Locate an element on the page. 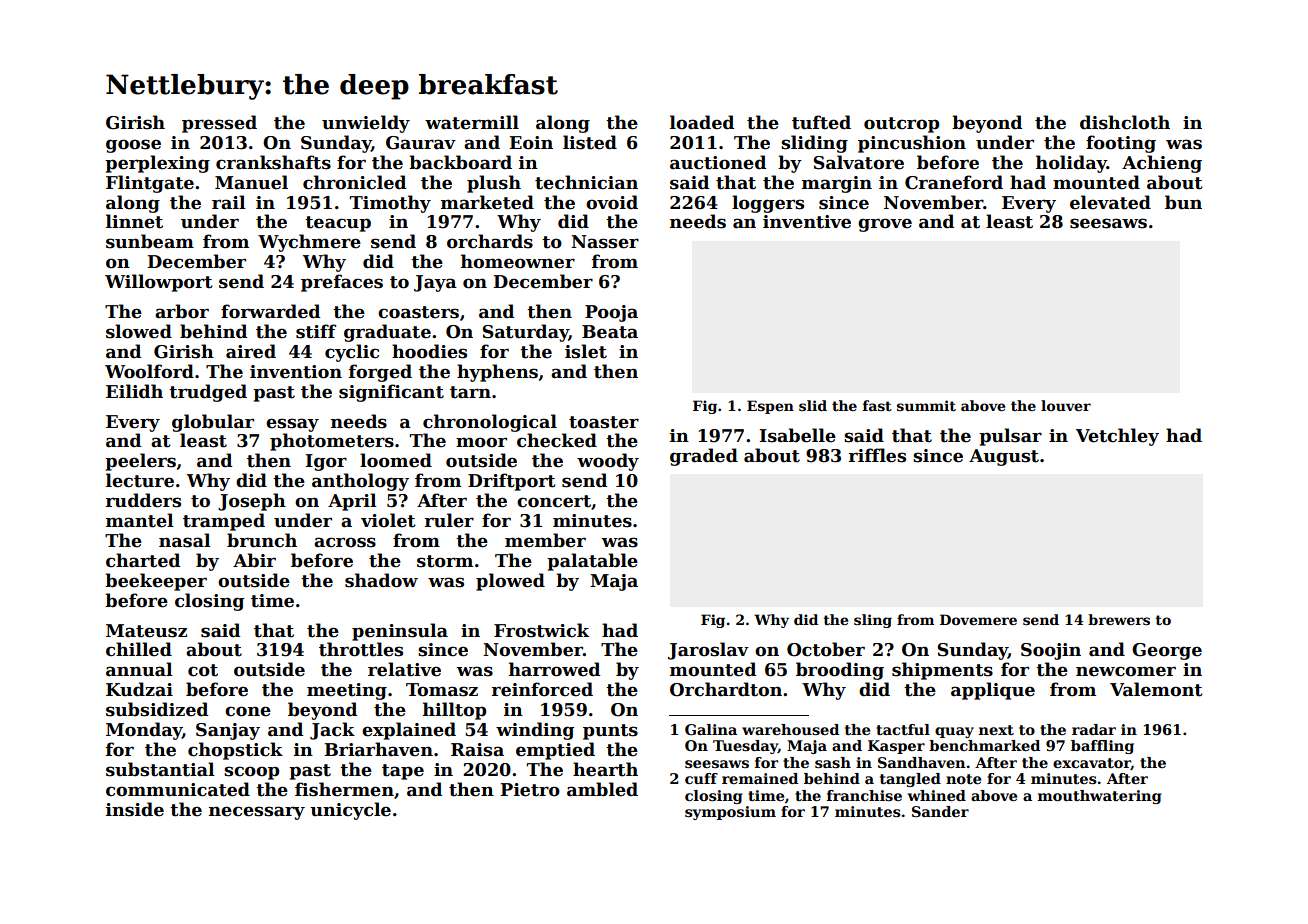 This image has height=924, width=1308. globular is located at coordinates (213, 423).
